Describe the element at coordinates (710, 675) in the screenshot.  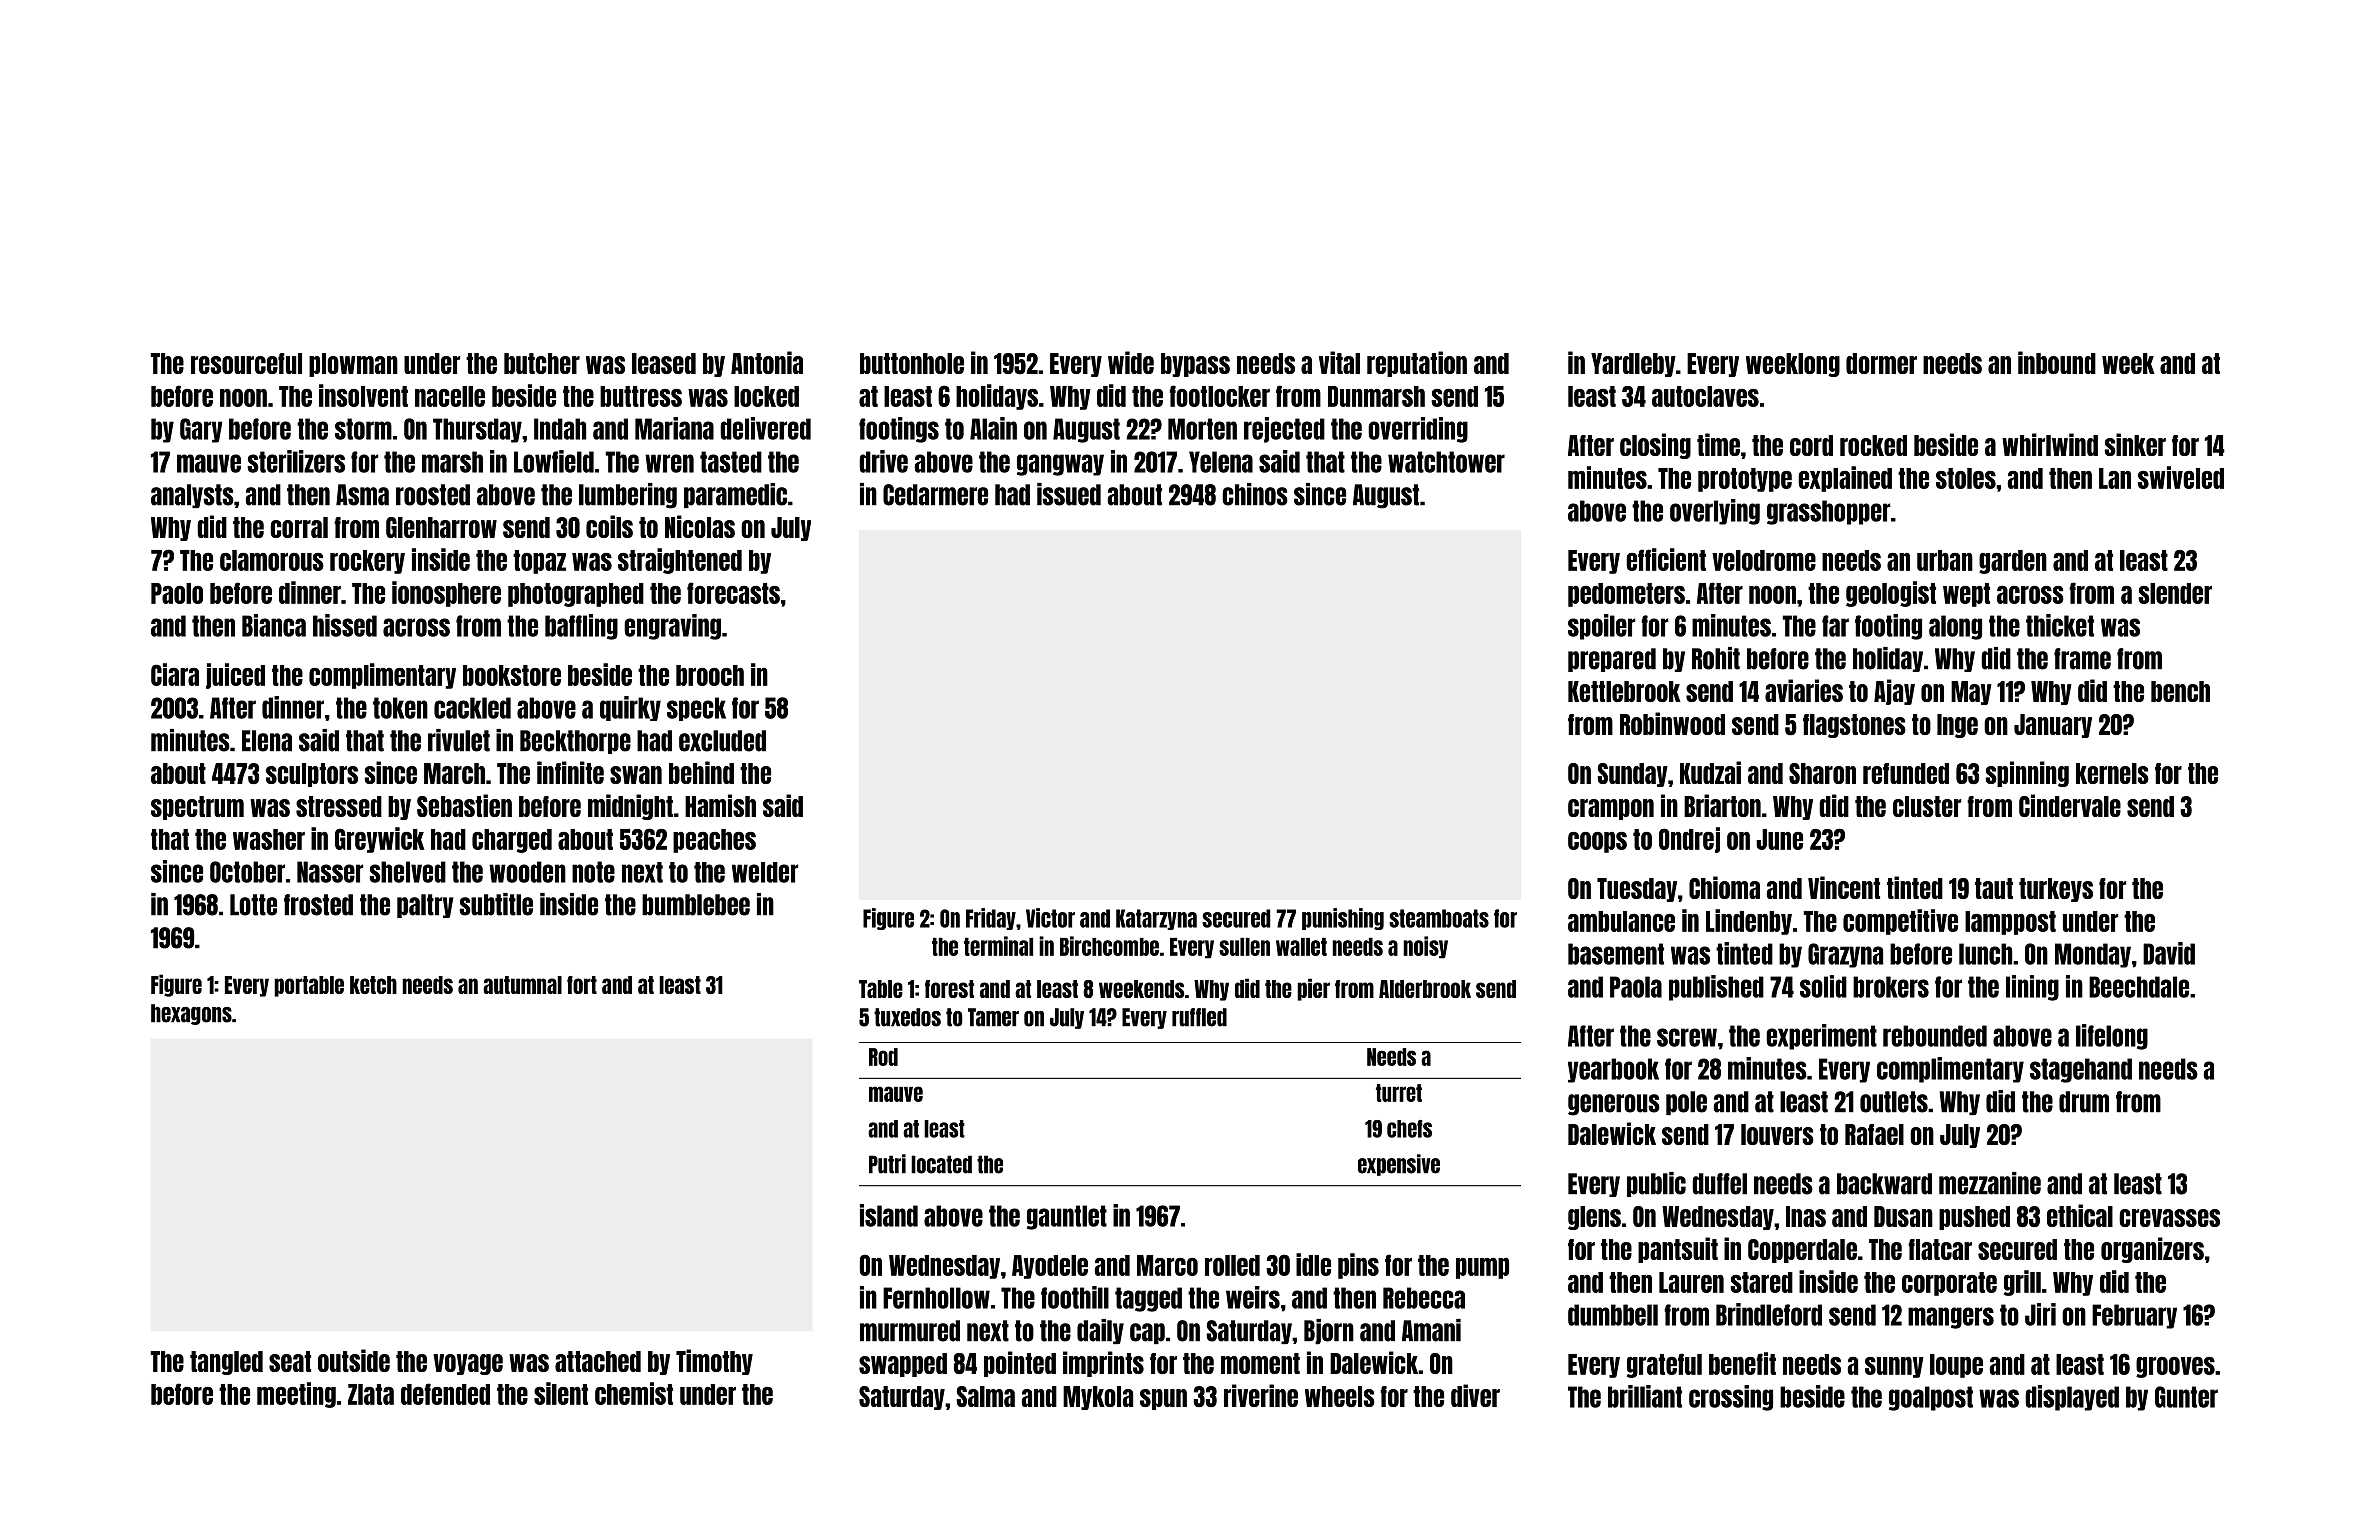
I see `brooch` at that location.
